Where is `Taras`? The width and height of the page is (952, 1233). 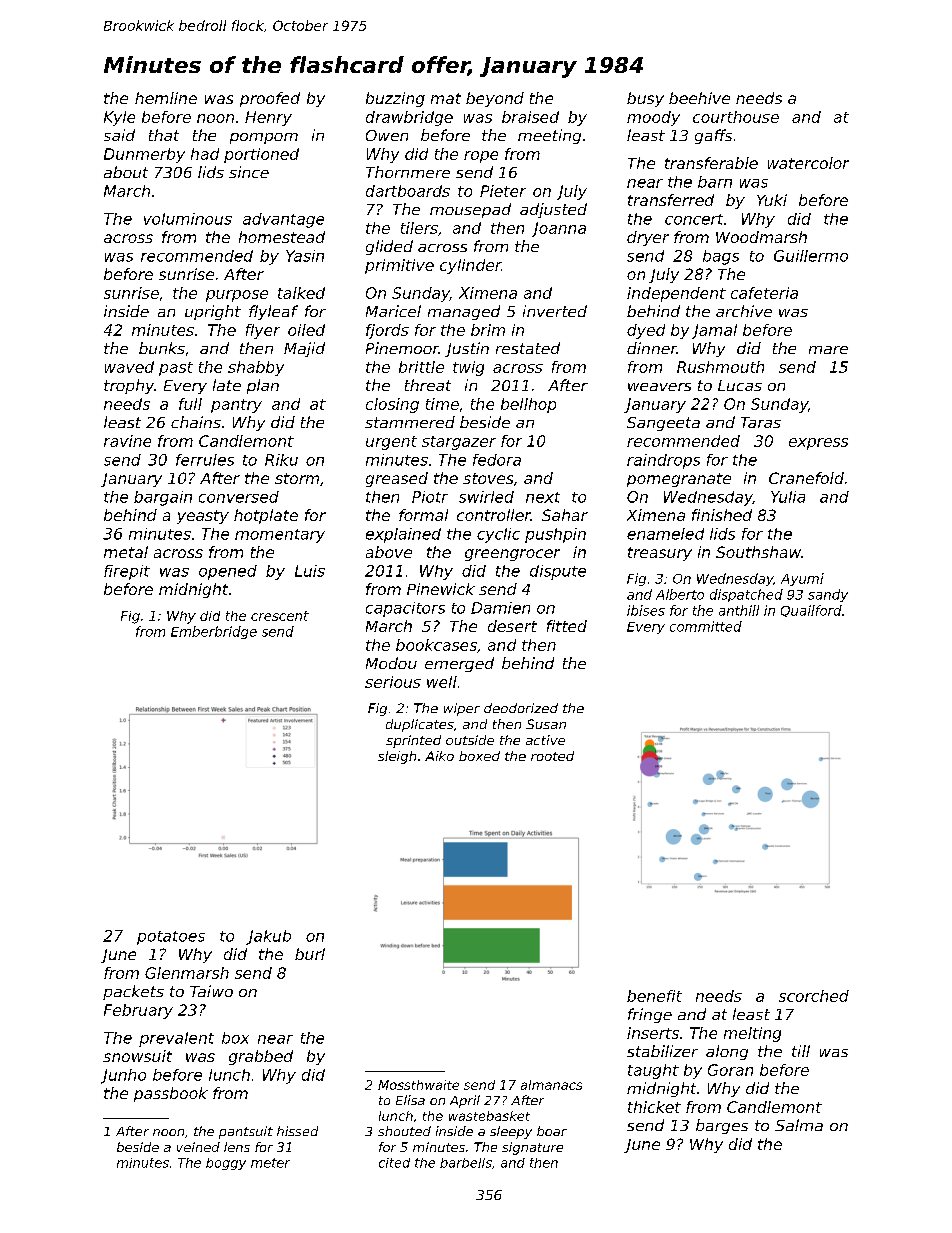 Taras is located at coordinates (761, 422).
